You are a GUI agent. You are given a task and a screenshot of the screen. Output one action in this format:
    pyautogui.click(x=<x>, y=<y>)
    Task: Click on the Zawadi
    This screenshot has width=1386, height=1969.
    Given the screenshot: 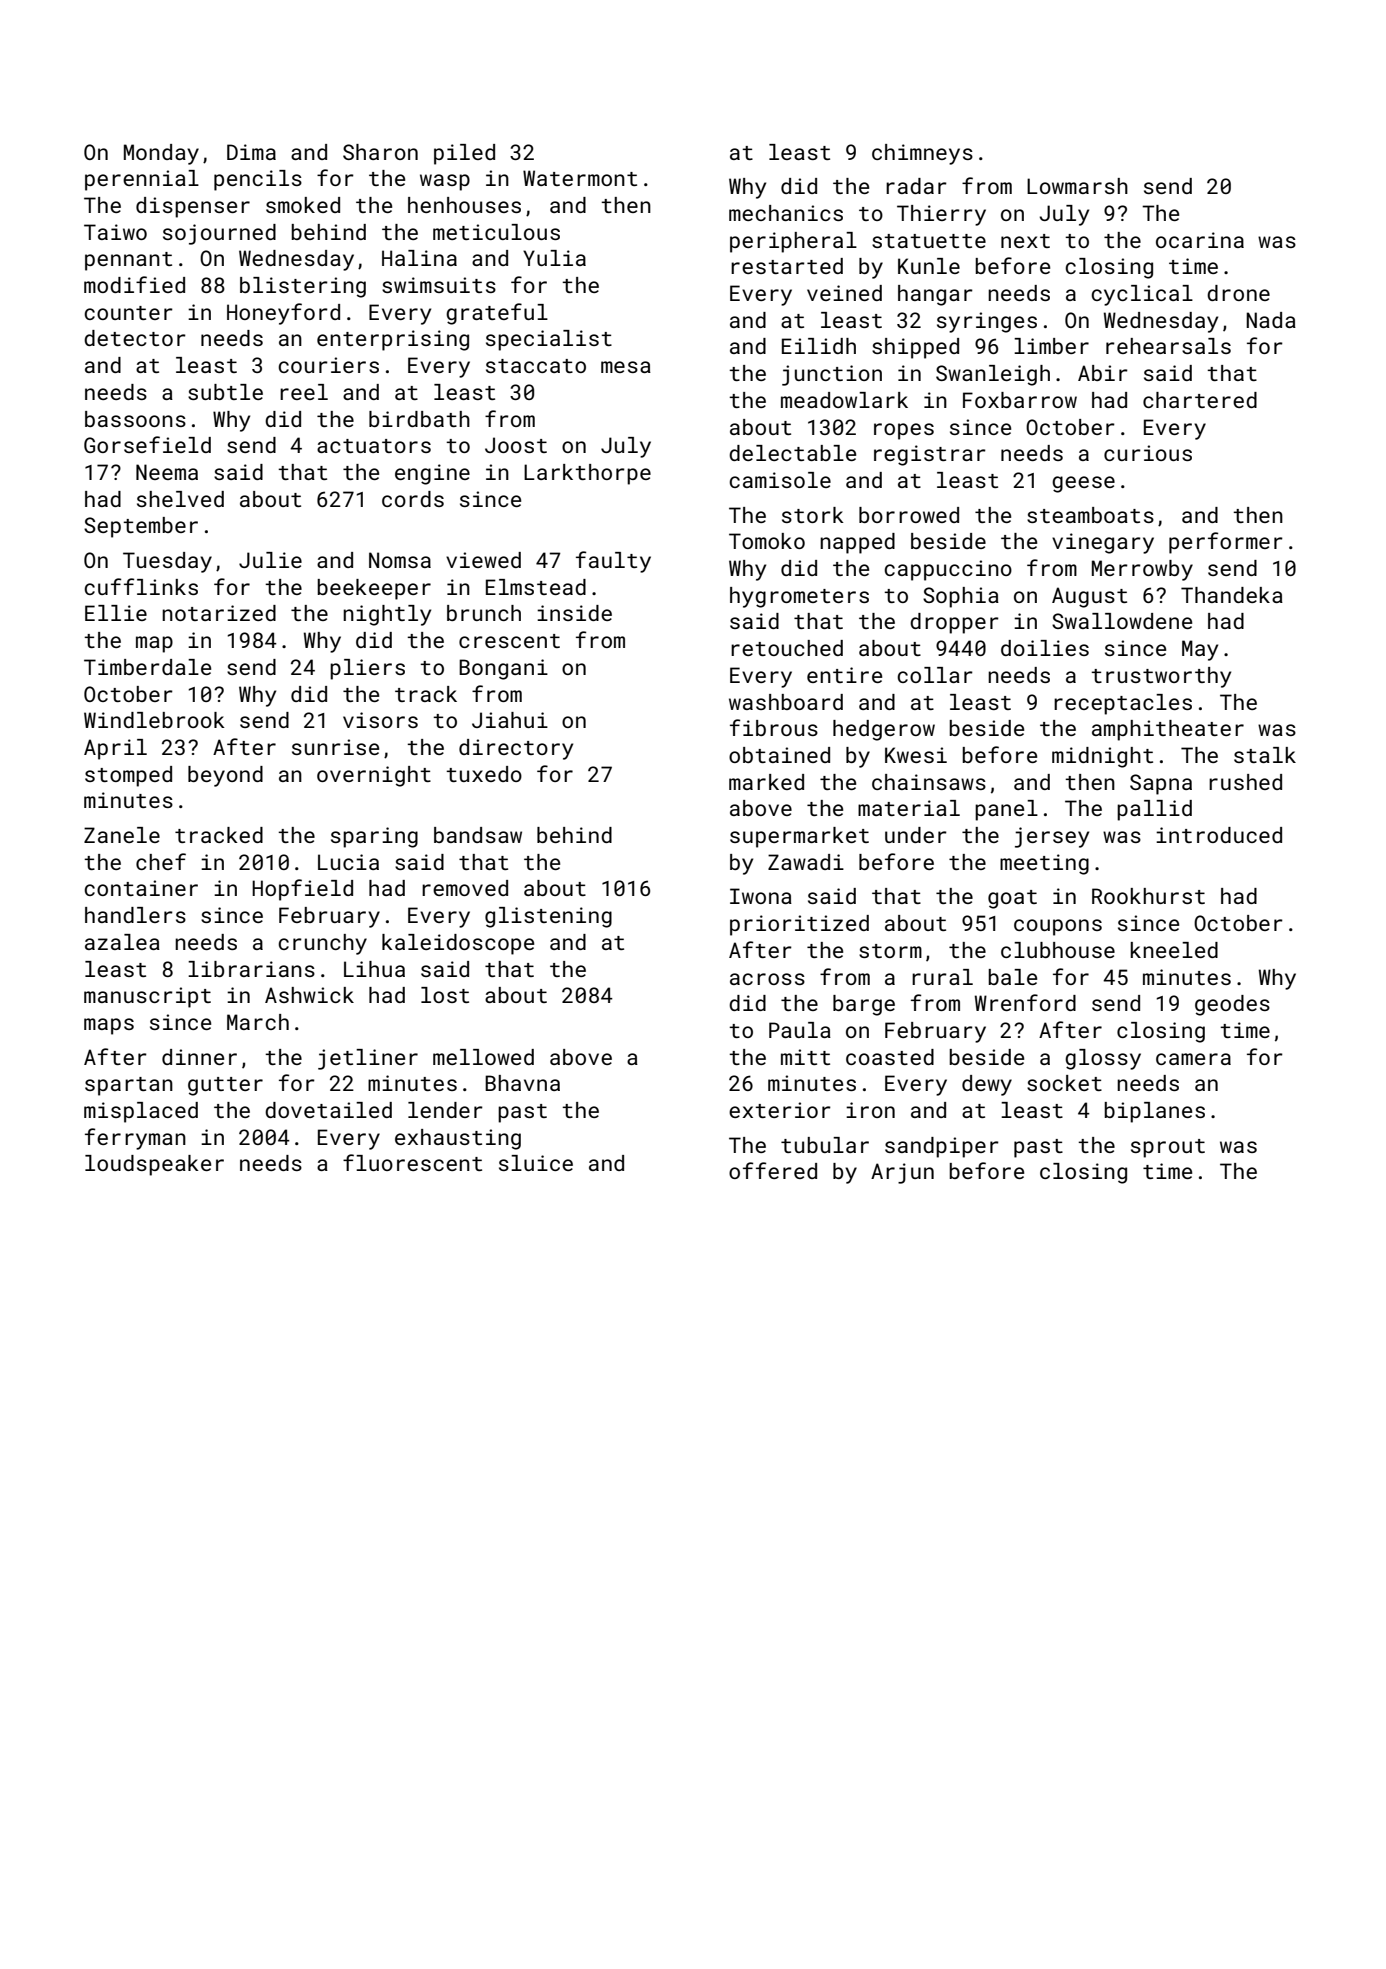 What is the action you would take?
    pyautogui.click(x=806, y=862)
